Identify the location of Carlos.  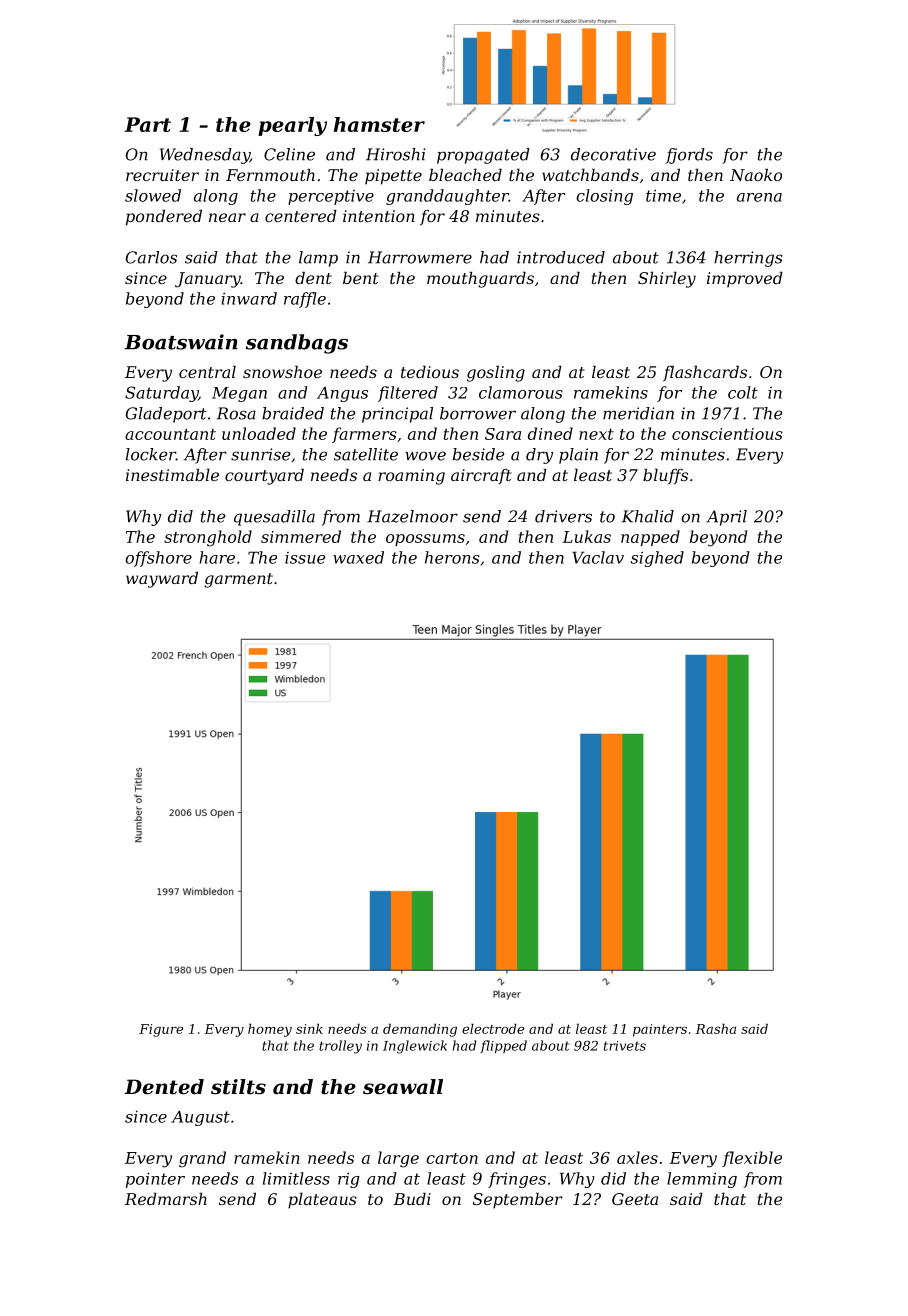
(151, 257).
